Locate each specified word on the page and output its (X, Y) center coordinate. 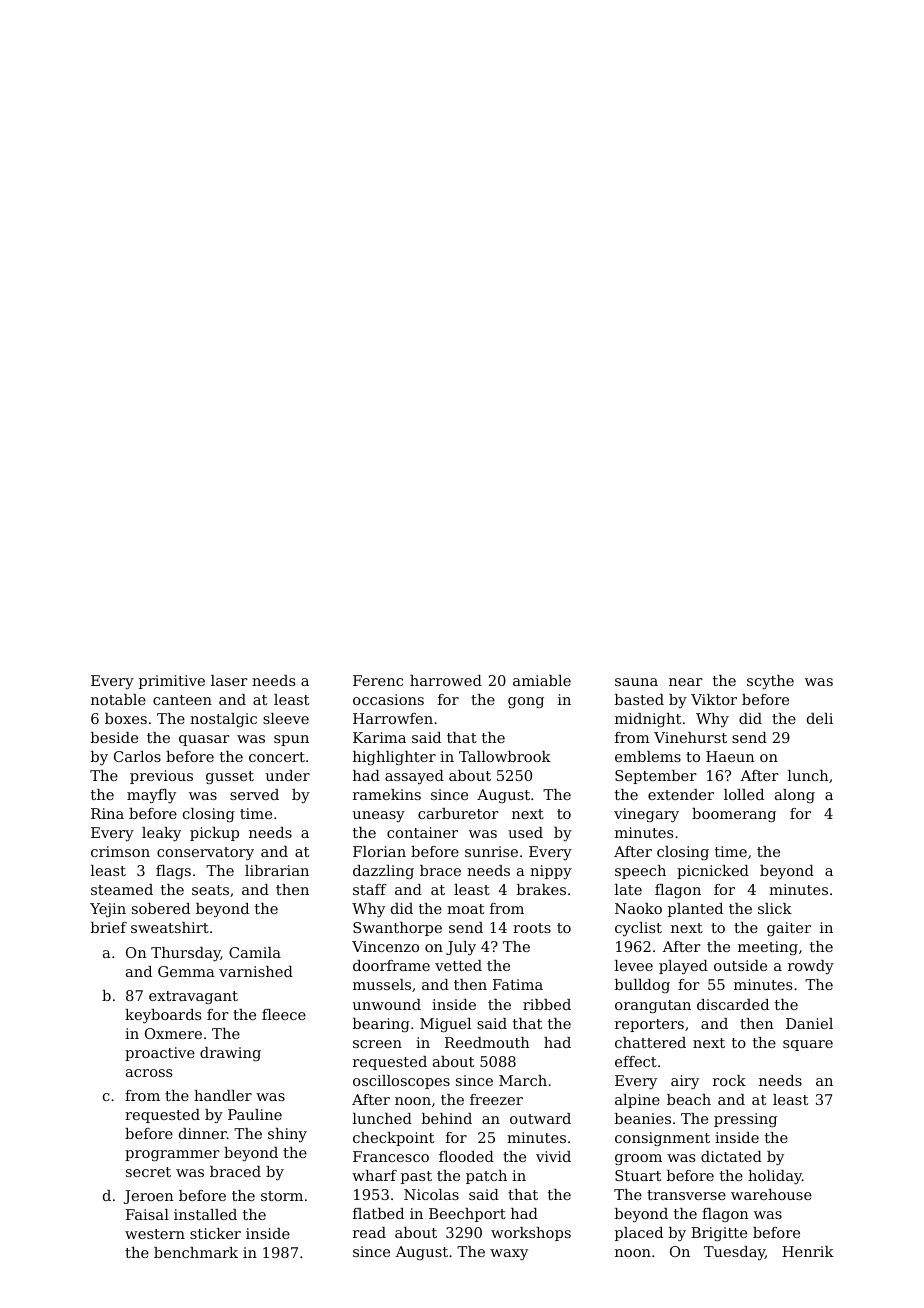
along (795, 796)
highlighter (394, 758)
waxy (509, 1255)
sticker (215, 1233)
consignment (662, 1139)
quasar (204, 740)
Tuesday (734, 1253)
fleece (284, 1014)
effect (636, 1061)
